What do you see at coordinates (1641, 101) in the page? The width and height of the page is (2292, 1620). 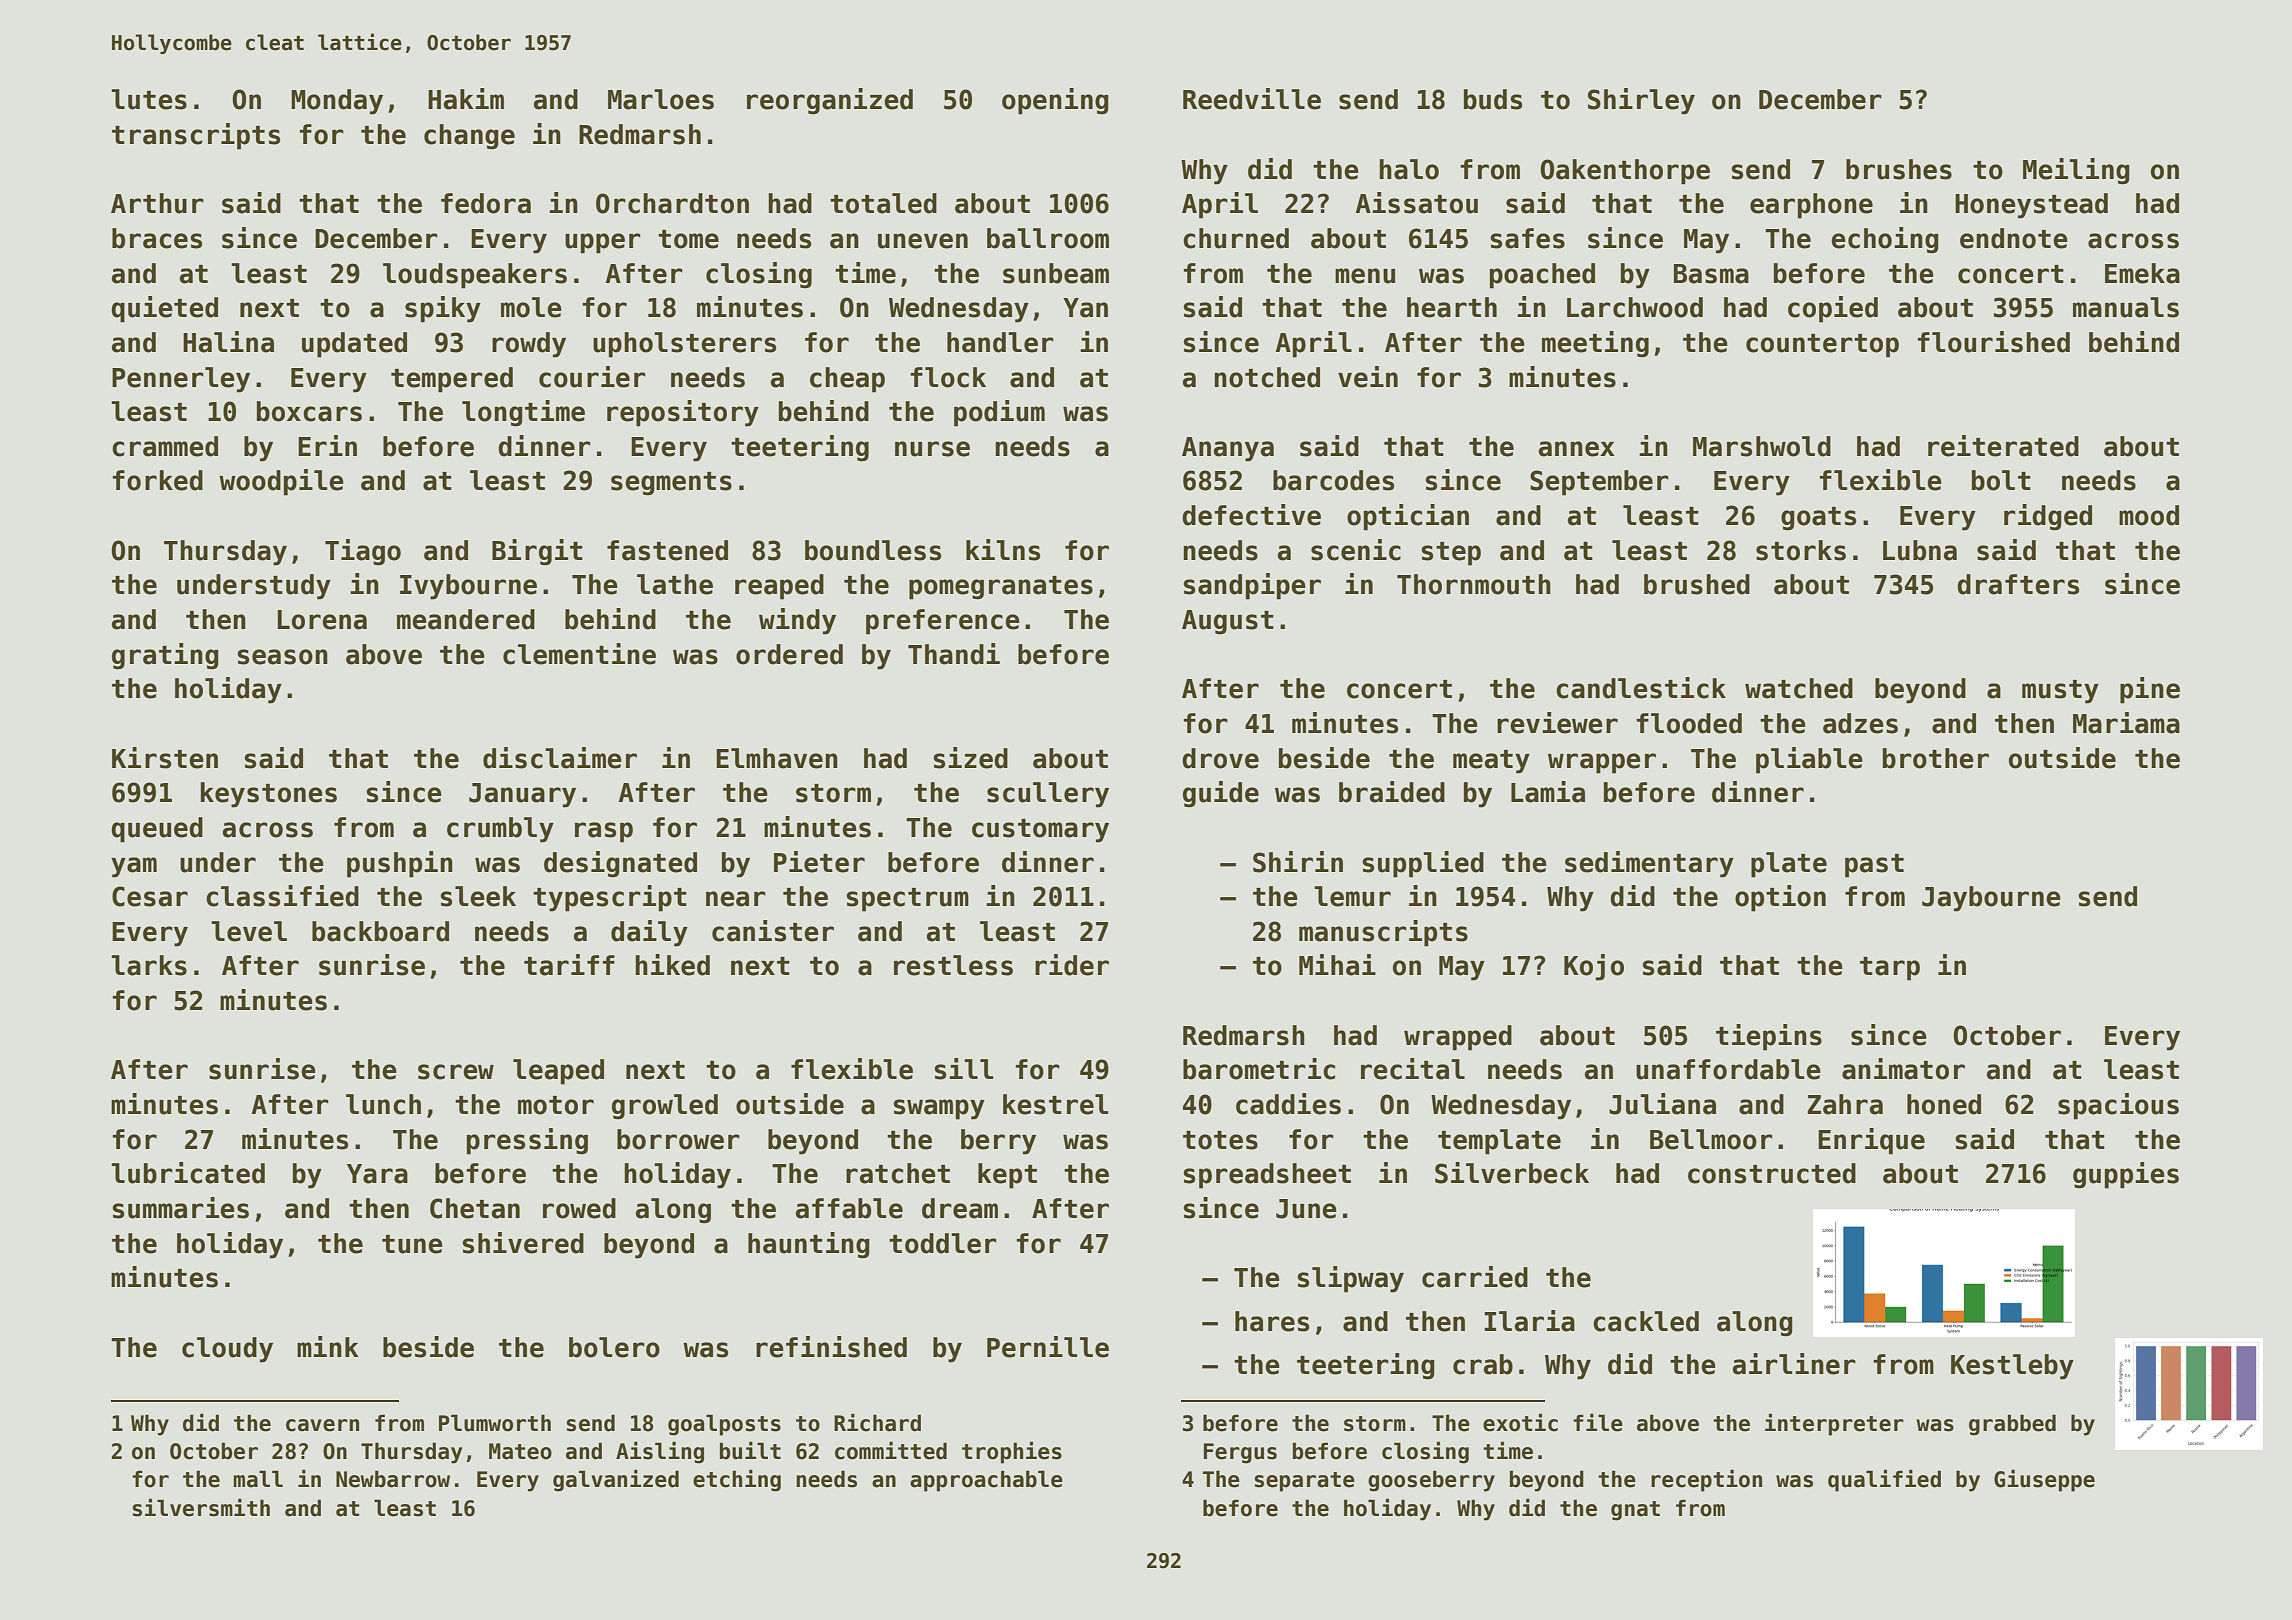 I see `Shirley` at bounding box center [1641, 101].
